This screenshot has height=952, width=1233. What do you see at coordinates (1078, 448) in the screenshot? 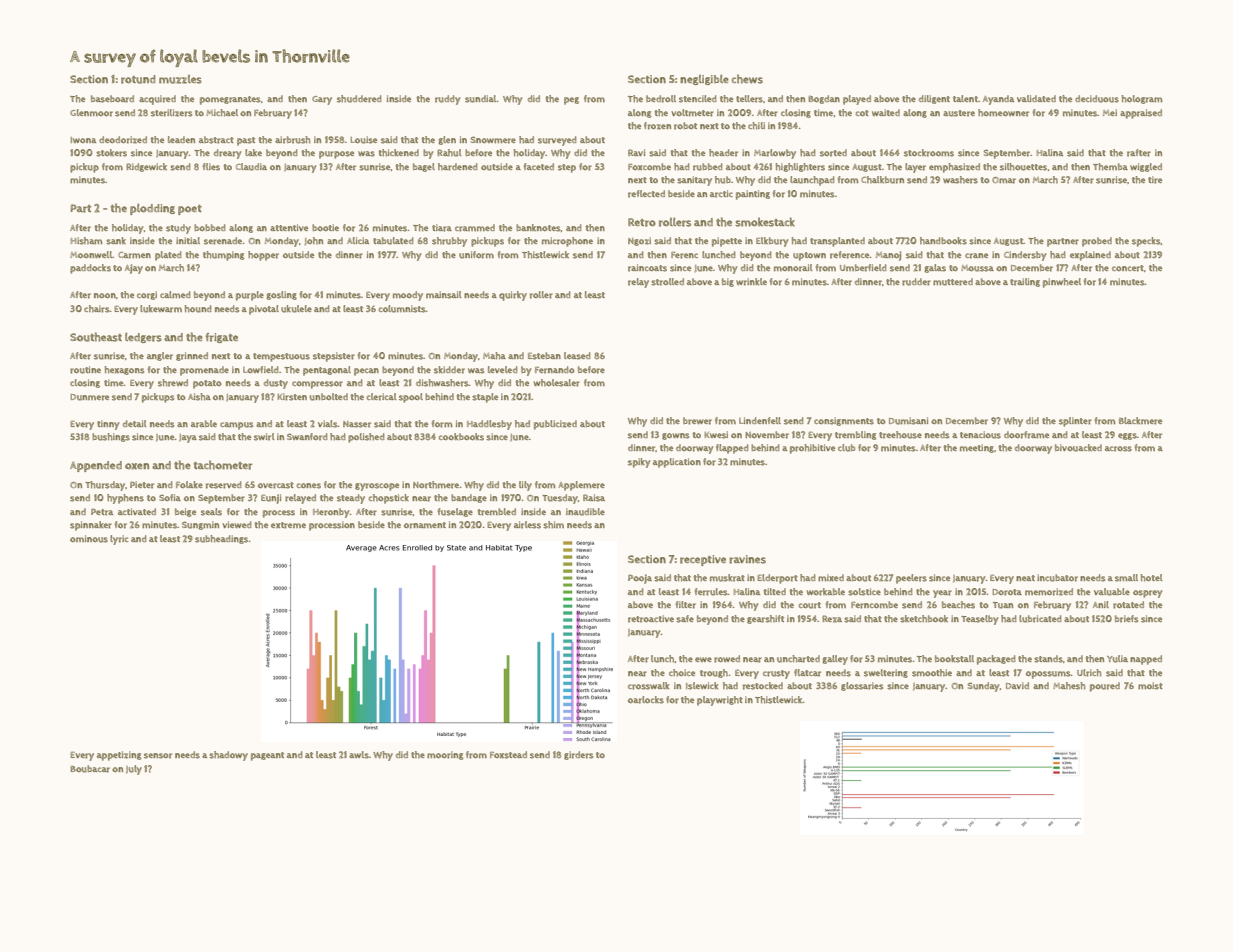
I see `bivouacked` at bounding box center [1078, 448].
